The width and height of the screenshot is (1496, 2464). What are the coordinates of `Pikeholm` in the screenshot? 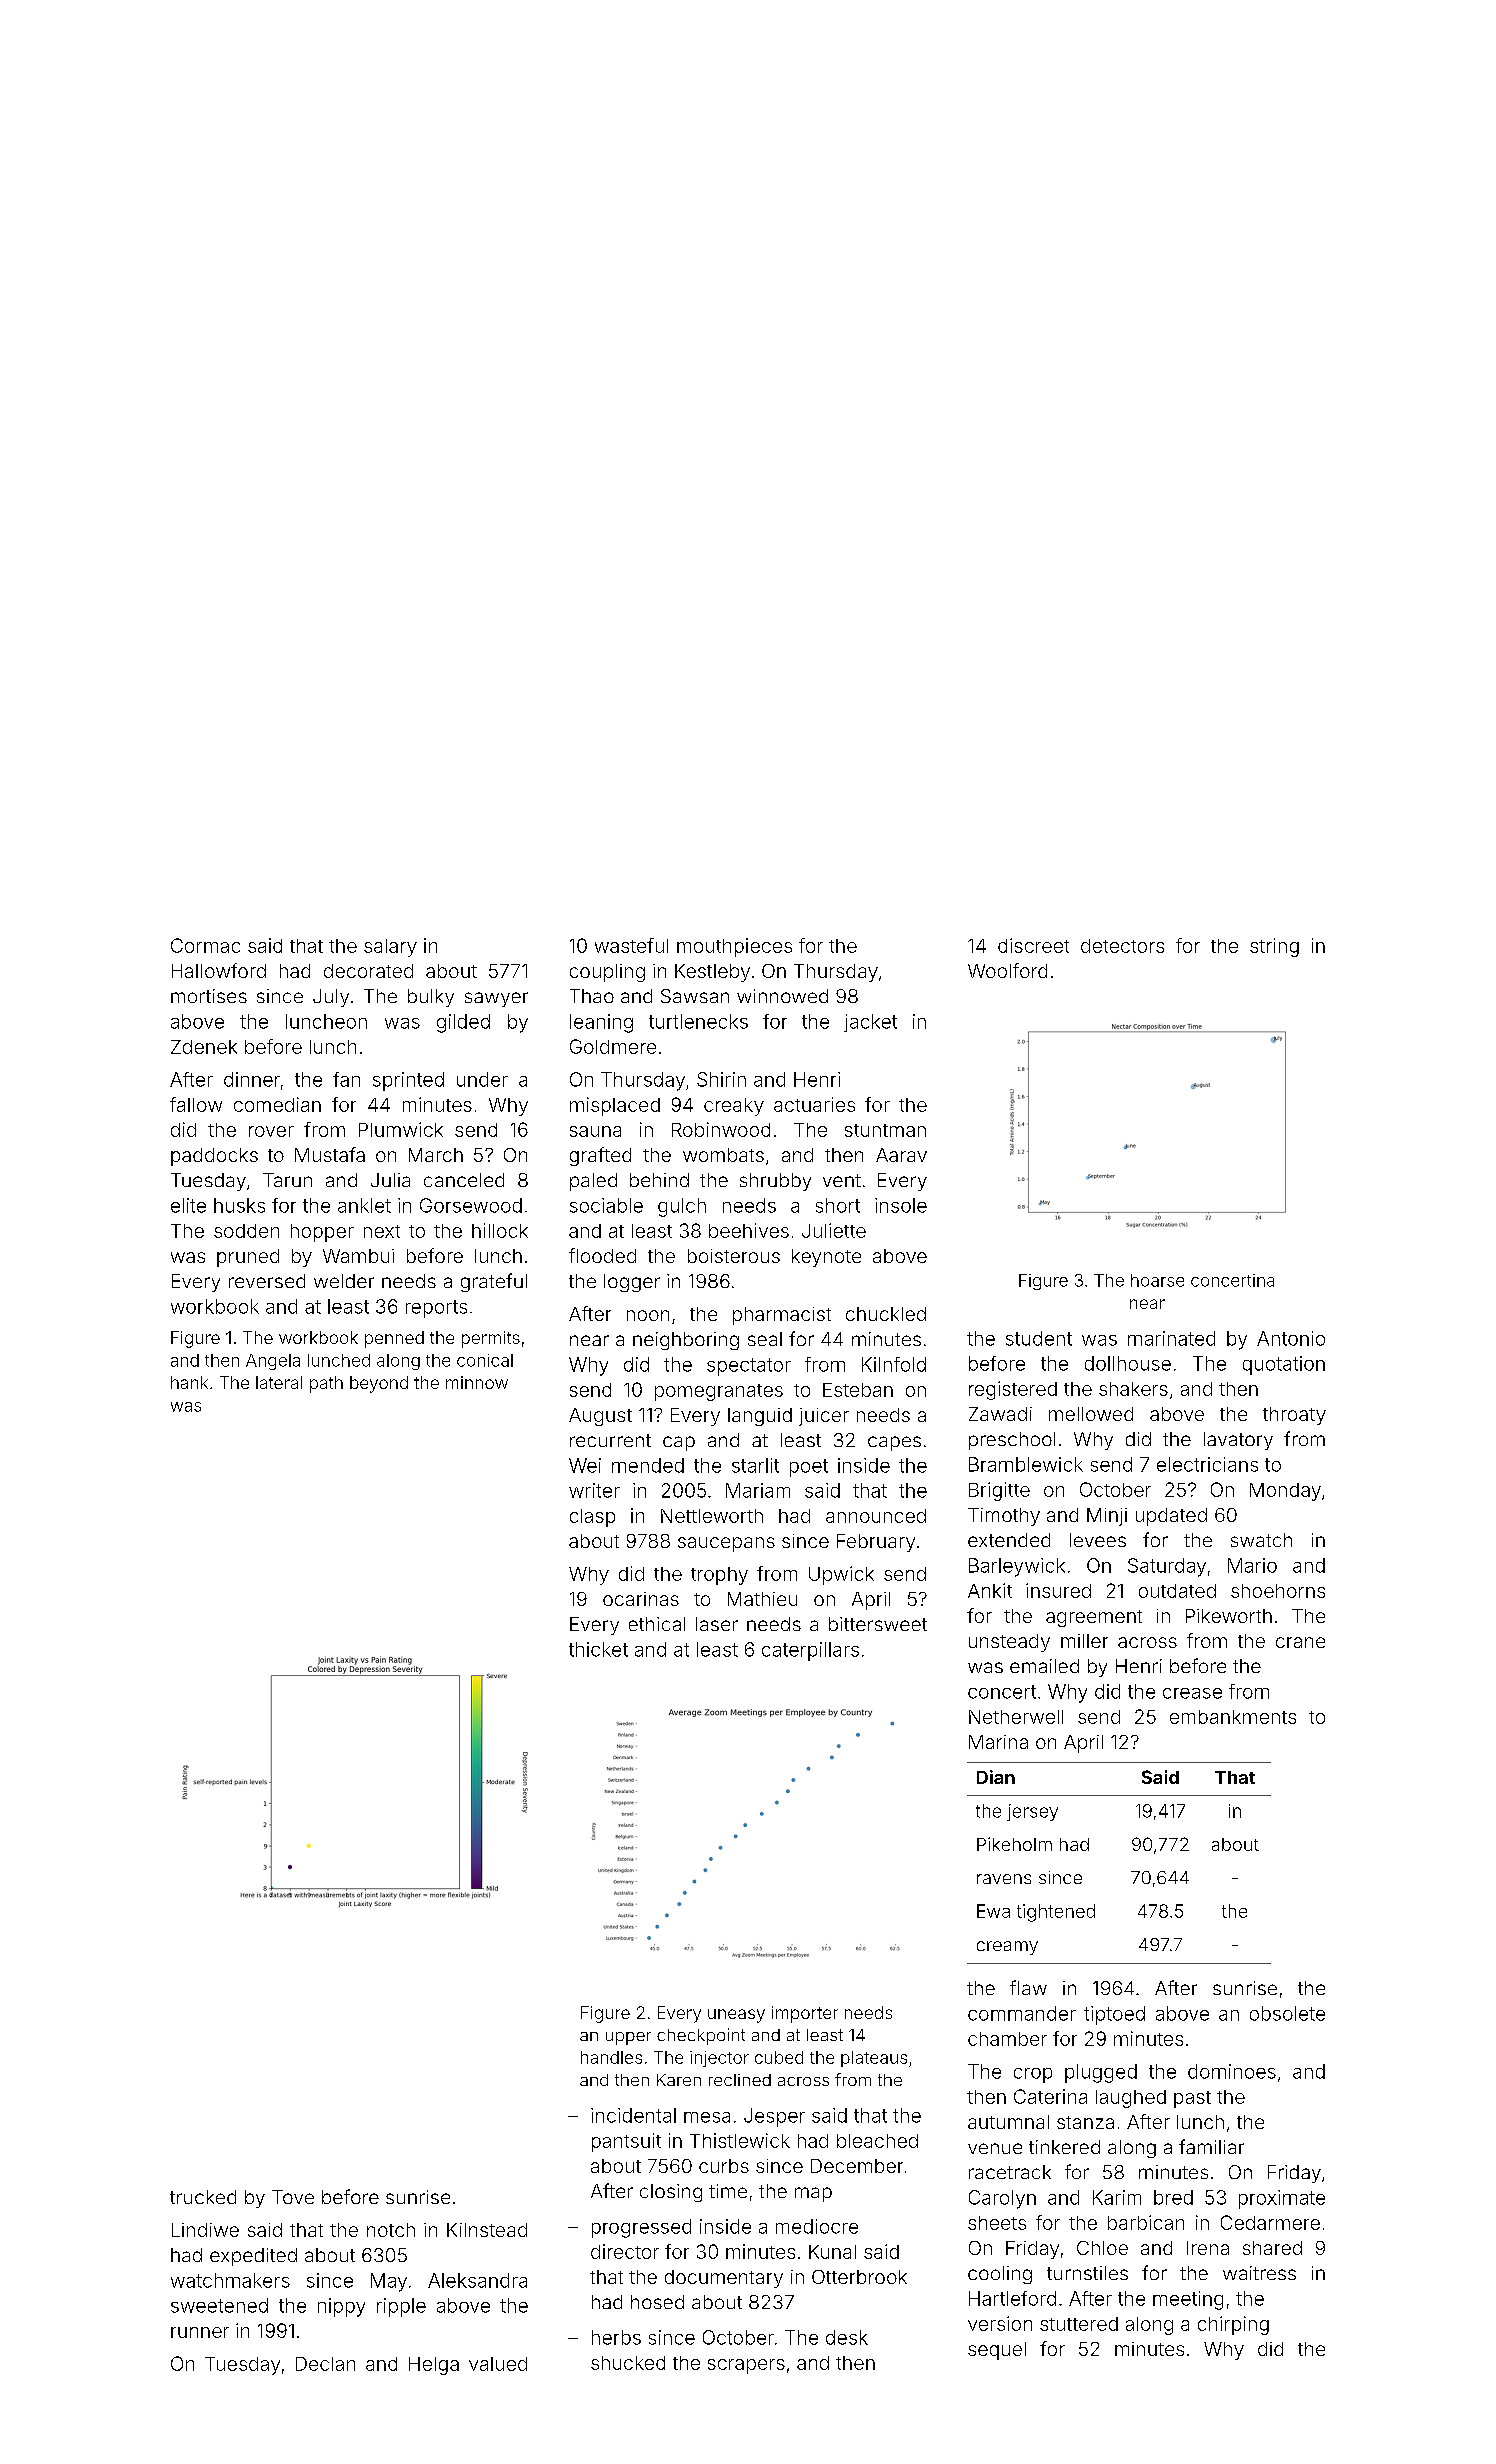 It's located at (1014, 1844).
